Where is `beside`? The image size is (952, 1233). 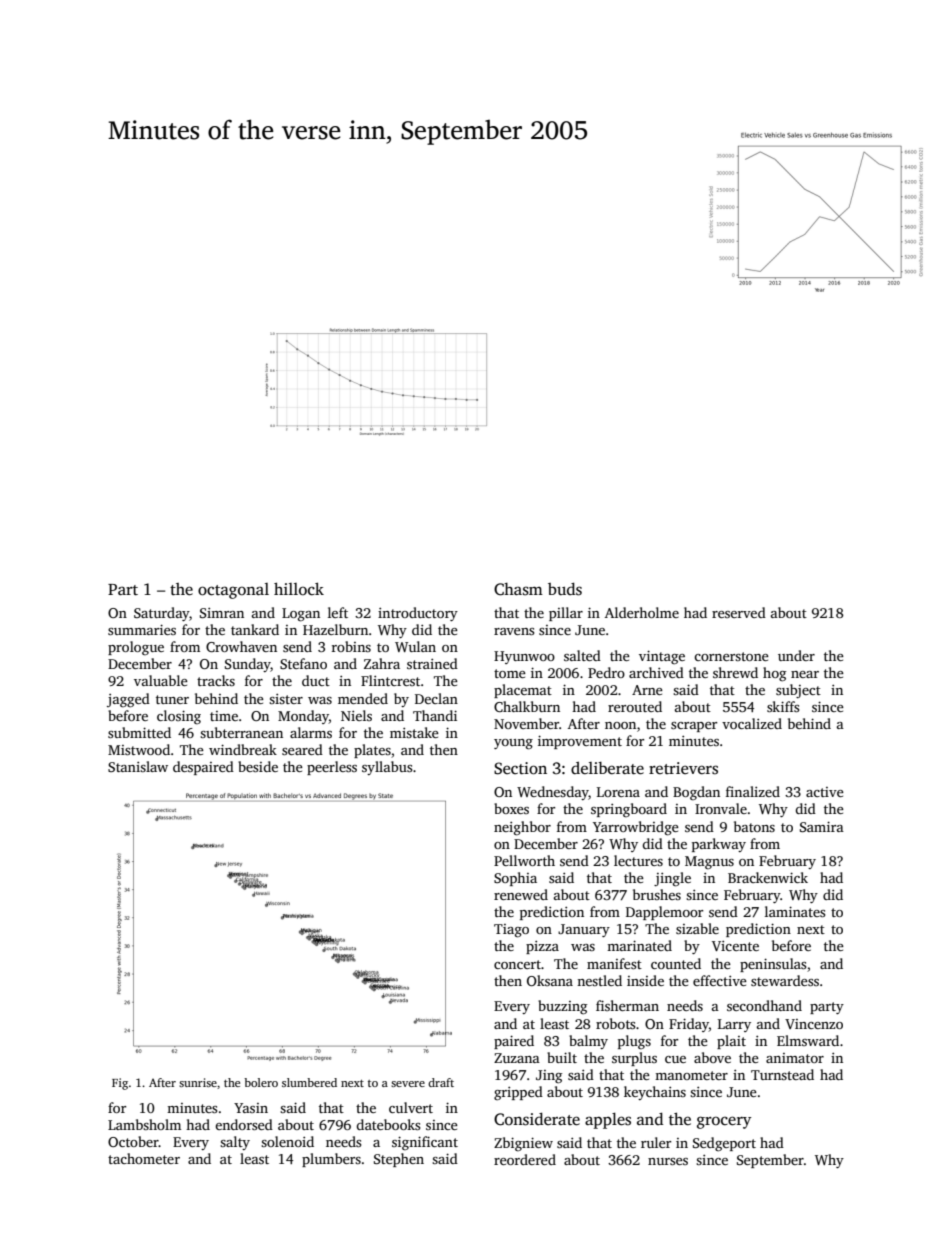 beside is located at coordinates (258, 766).
